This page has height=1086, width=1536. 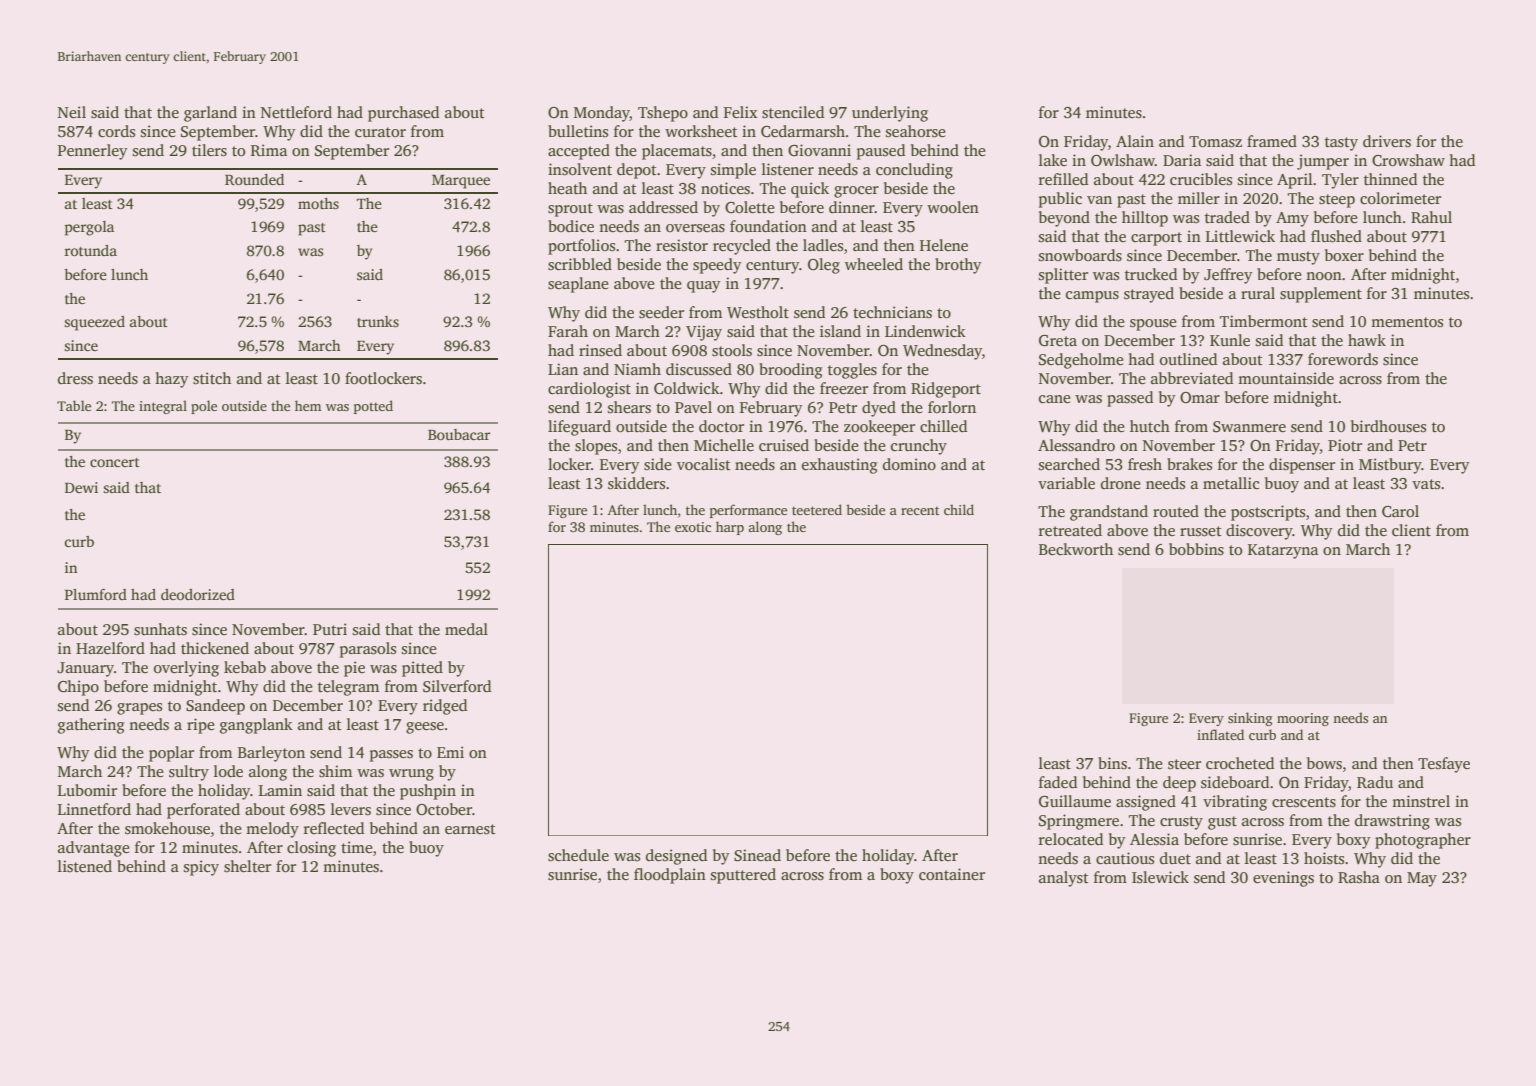 What do you see at coordinates (810, 190) in the page?
I see `quick` at bounding box center [810, 190].
